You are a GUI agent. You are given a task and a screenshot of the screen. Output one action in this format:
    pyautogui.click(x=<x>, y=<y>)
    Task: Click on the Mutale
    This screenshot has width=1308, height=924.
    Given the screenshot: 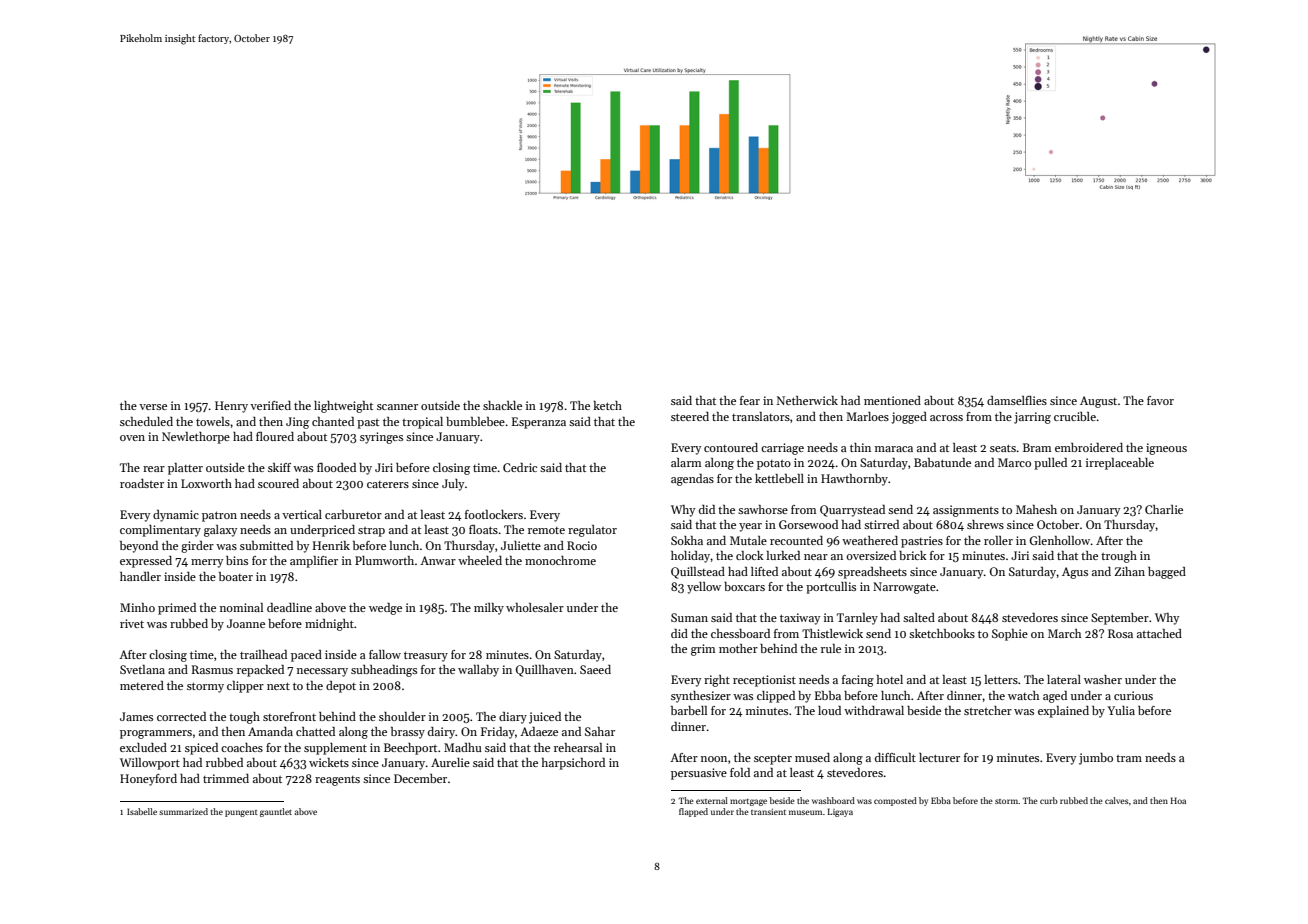 What is the action you would take?
    pyautogui.click(x=748, y=540)
